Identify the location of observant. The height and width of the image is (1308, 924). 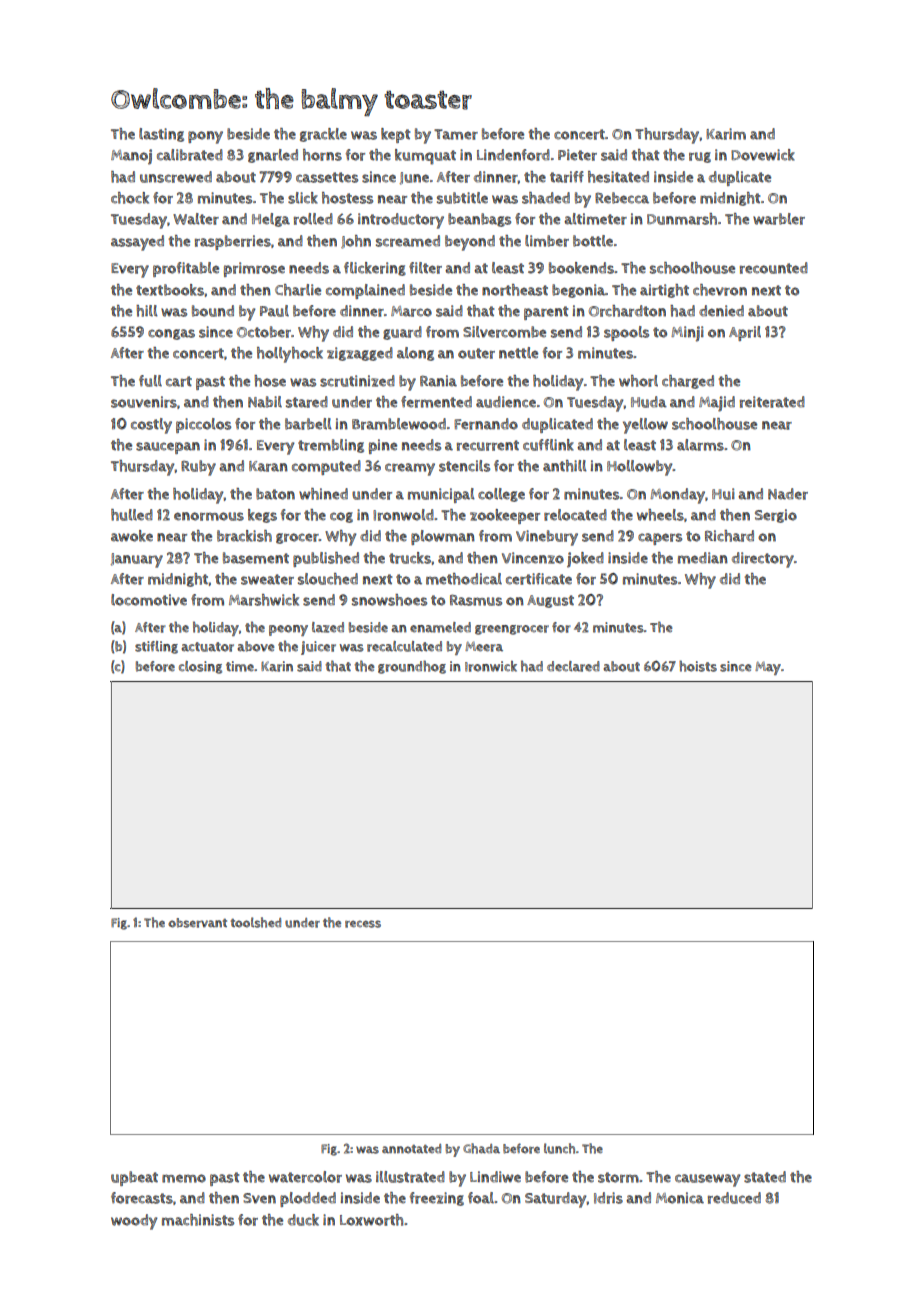
(197, 923).
